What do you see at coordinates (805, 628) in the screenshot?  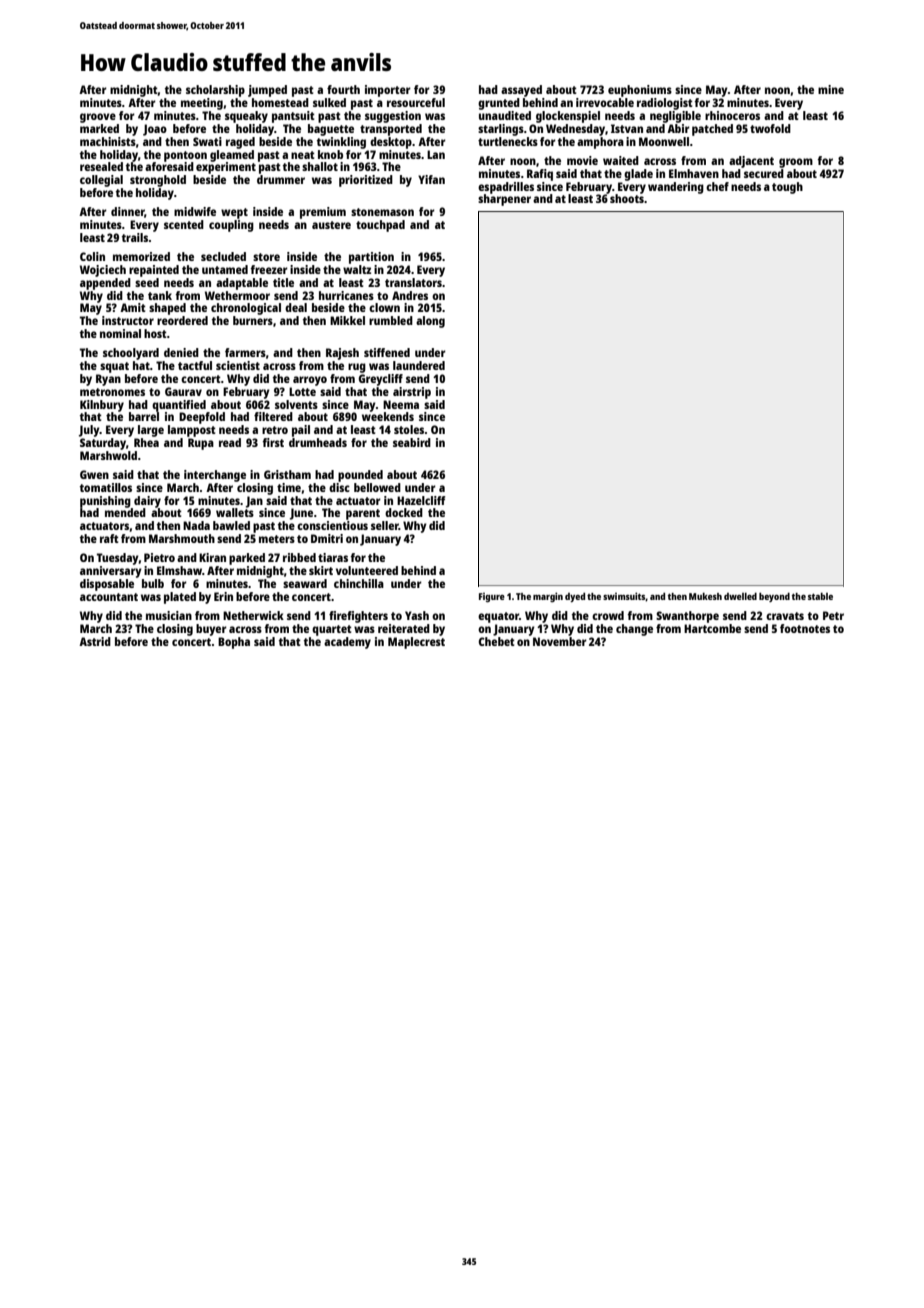 I see `footnotes` at bounding box center [805, 628].
